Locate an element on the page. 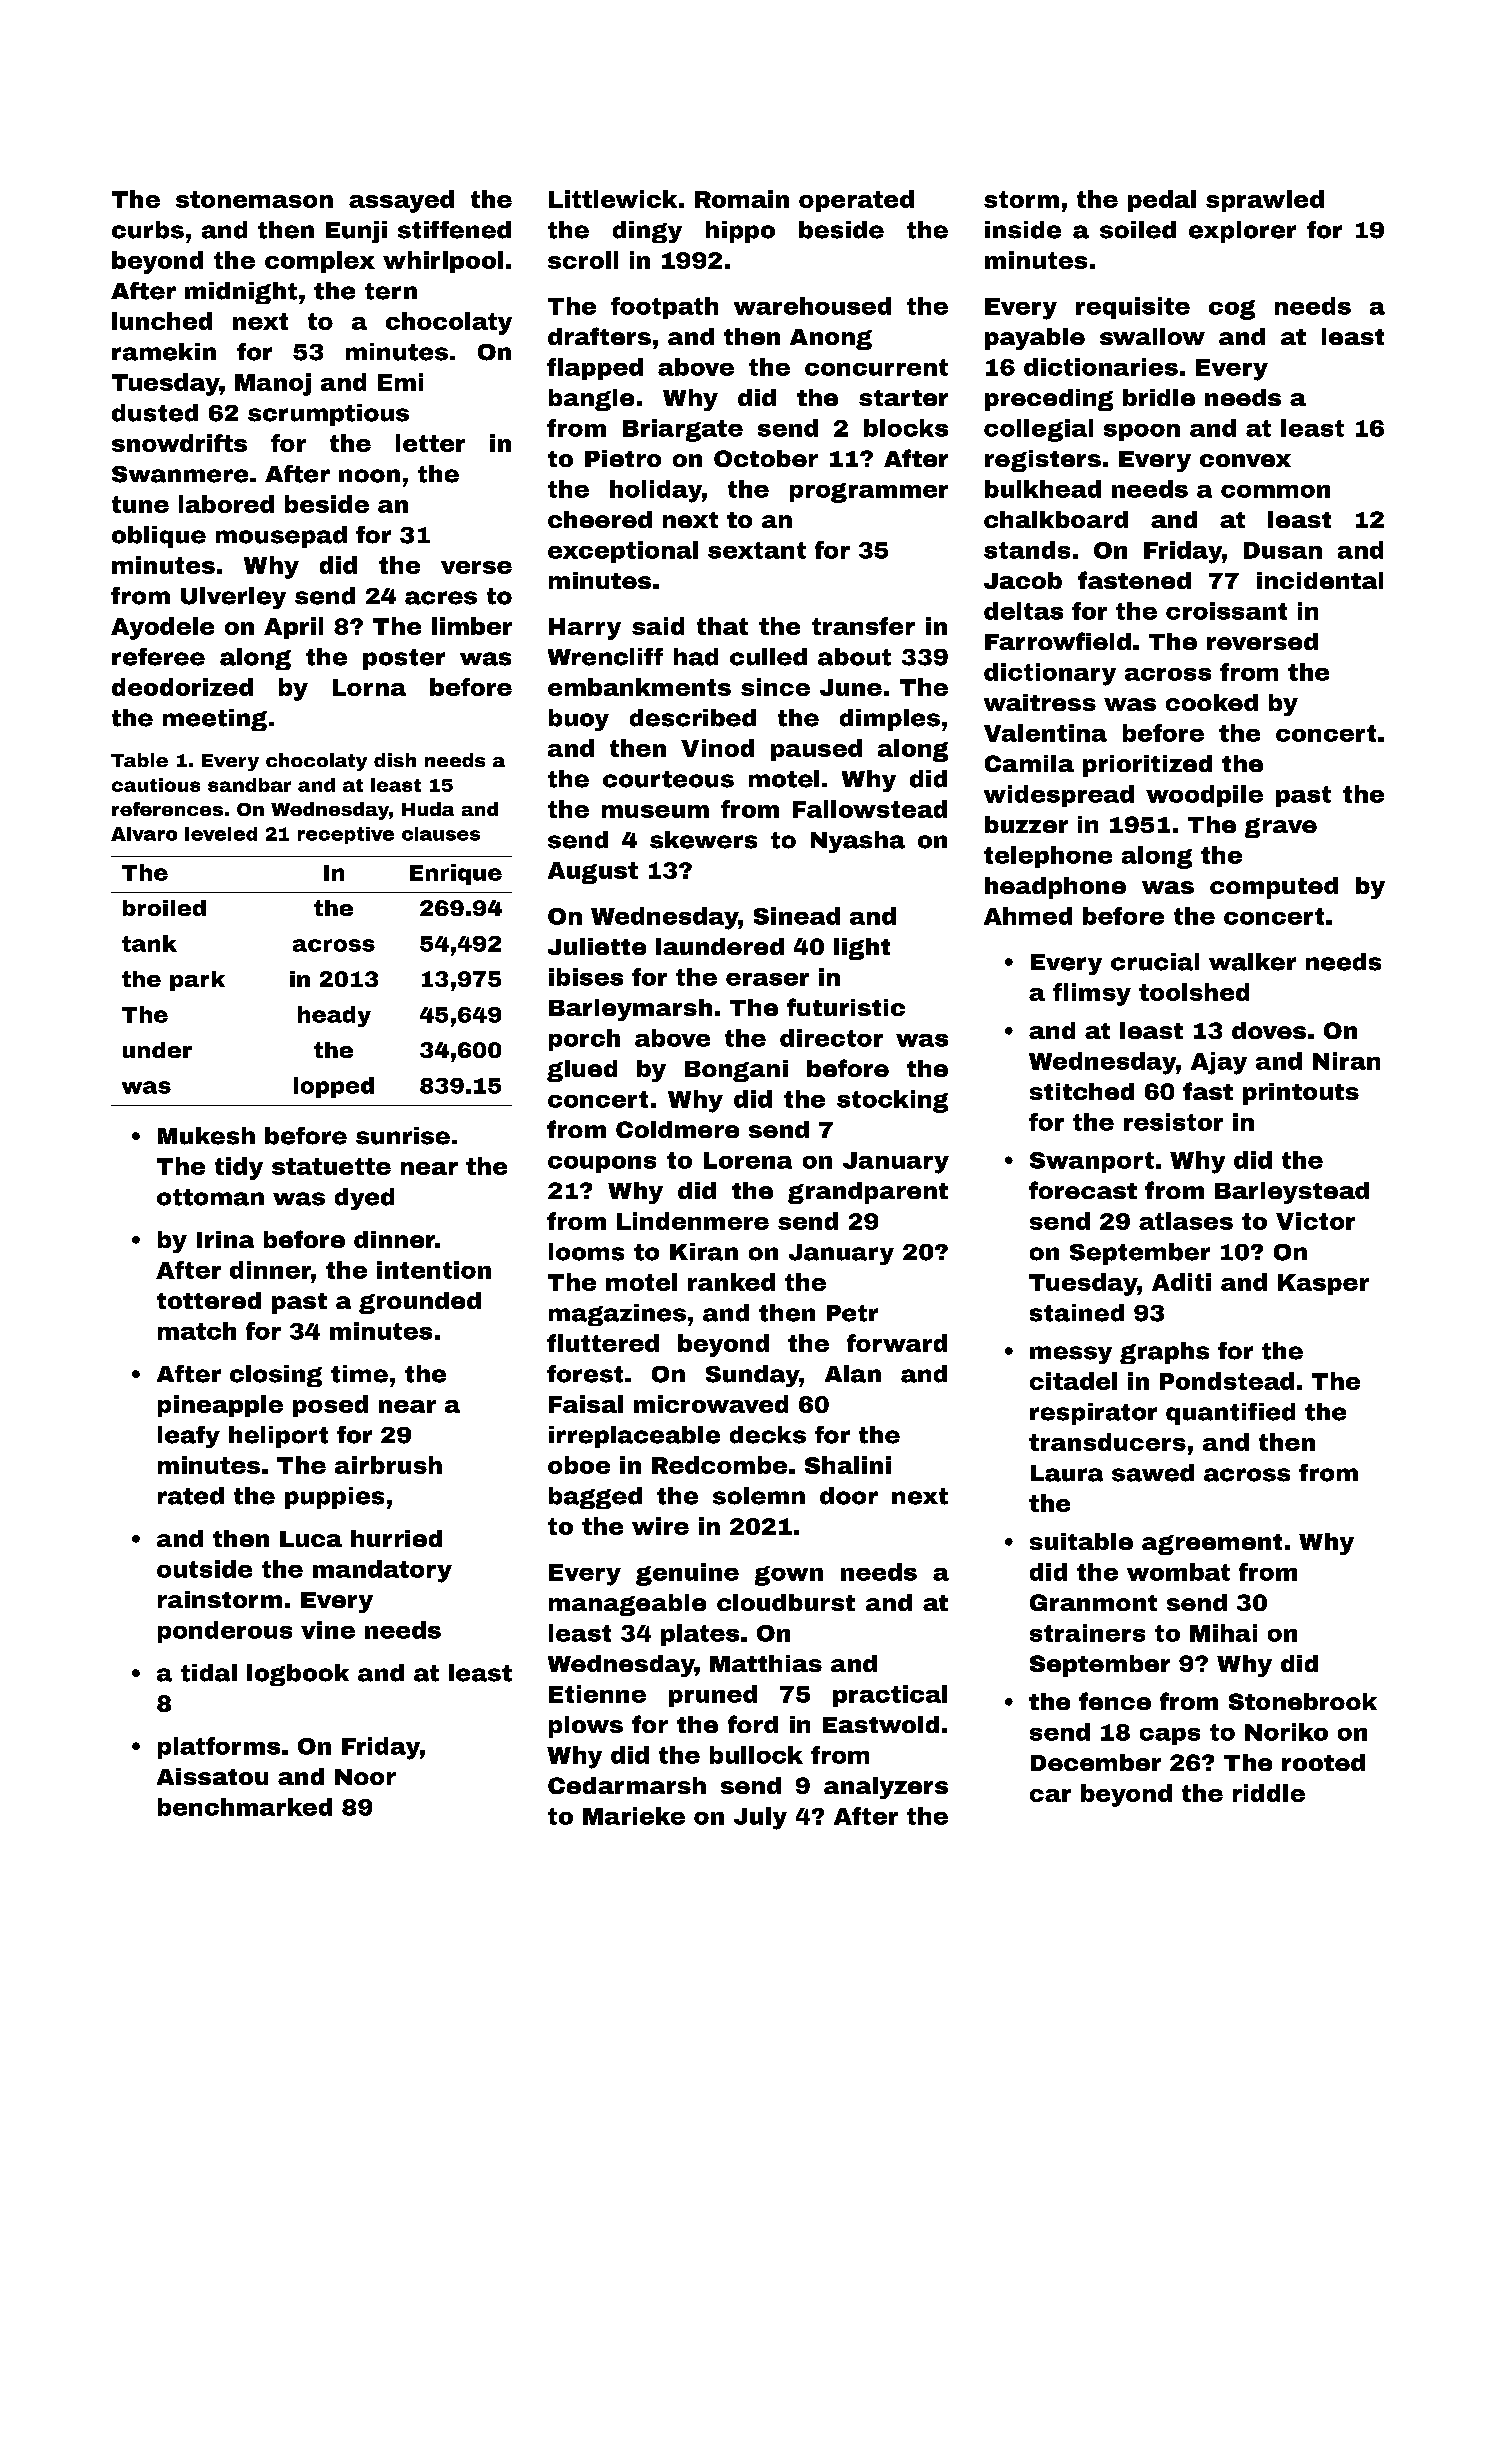 The width and height of the document is (1496, 2464). quantified is located at coordinates (1230, 1414).
